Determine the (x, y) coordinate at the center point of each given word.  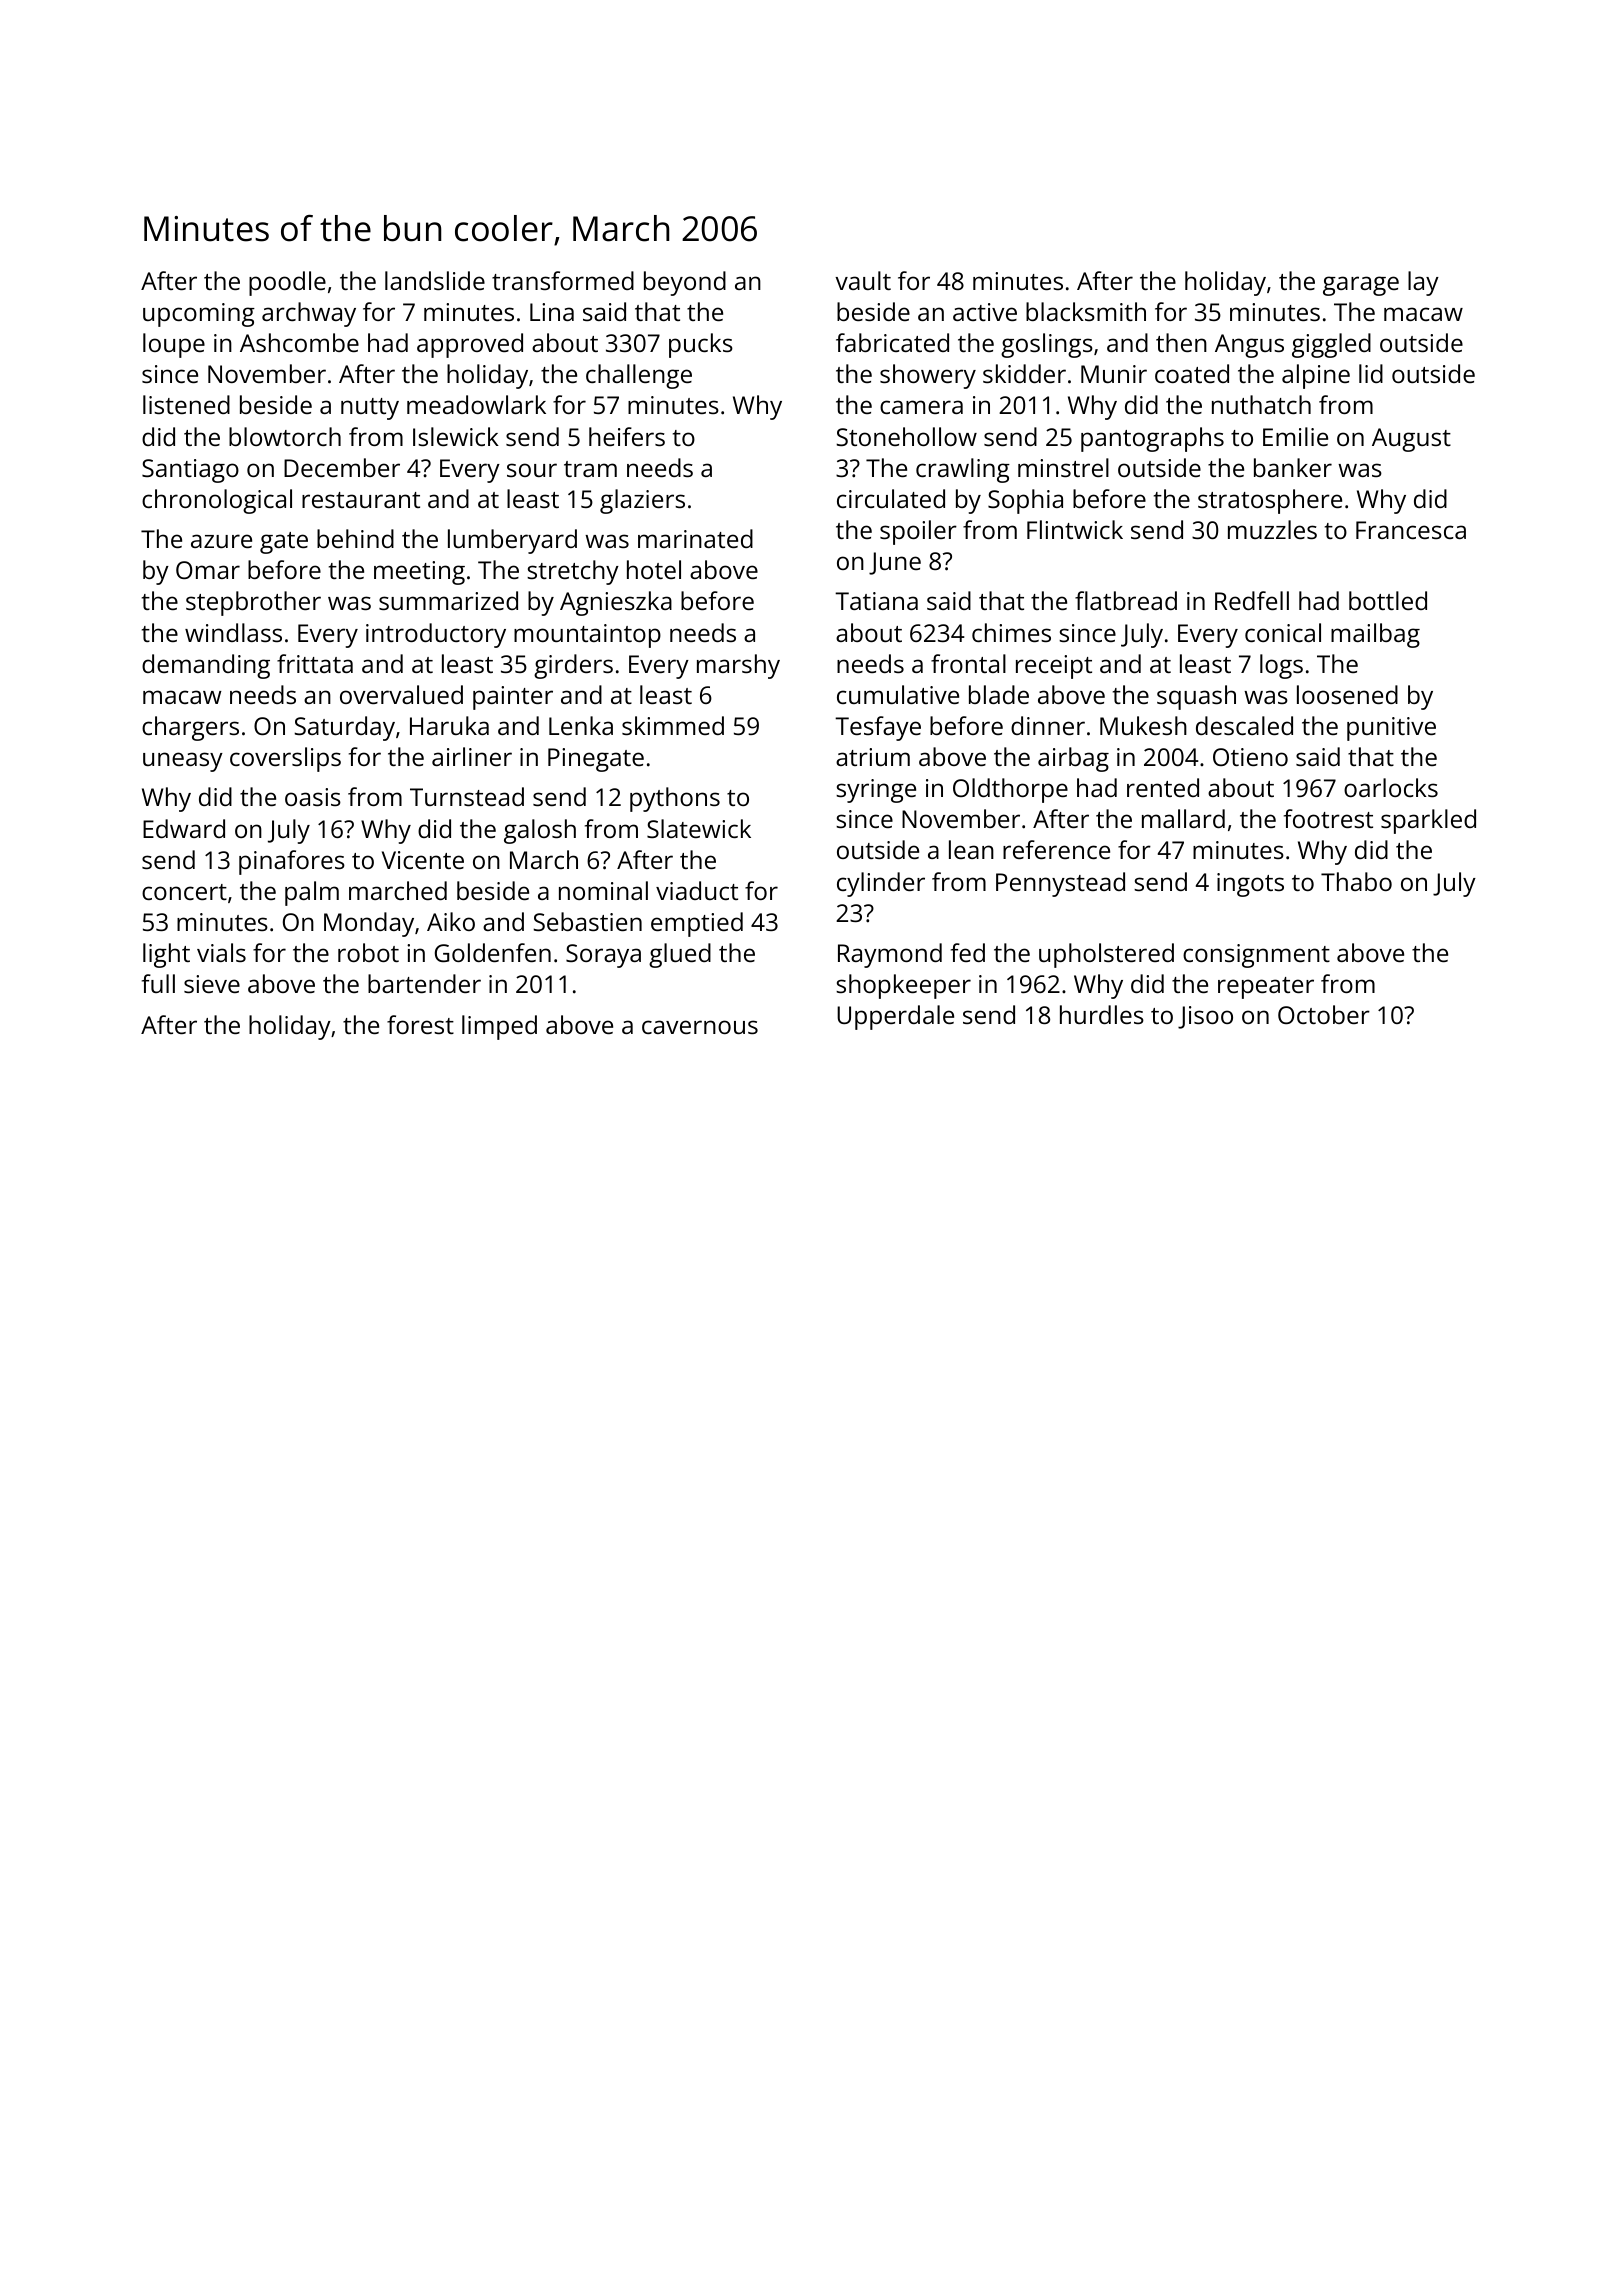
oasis (313, 797)
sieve (212, 984)
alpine (1316, 376)
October (1324, 1014)
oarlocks (1391, 787)
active (985, 312)
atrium (873, 757)
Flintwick (1075, 529)
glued (680, 955)
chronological (217, 501)
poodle (287, 283)
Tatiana (876, 601)
